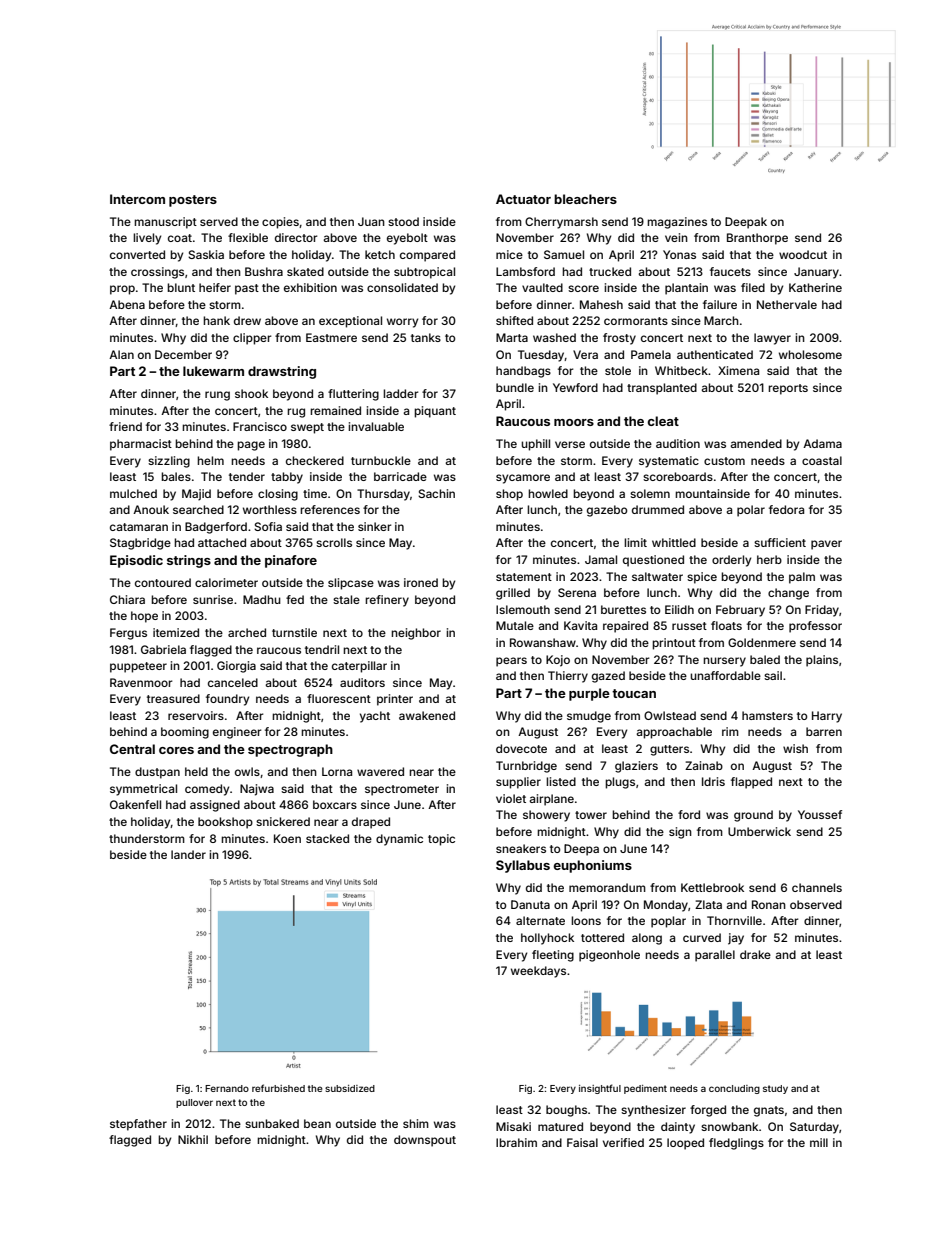 The width and height of the image is (952, 1233). What do you see at coordinates (137, 199) in the image?
I see `Intercom` at bounding box center [137, 199].
